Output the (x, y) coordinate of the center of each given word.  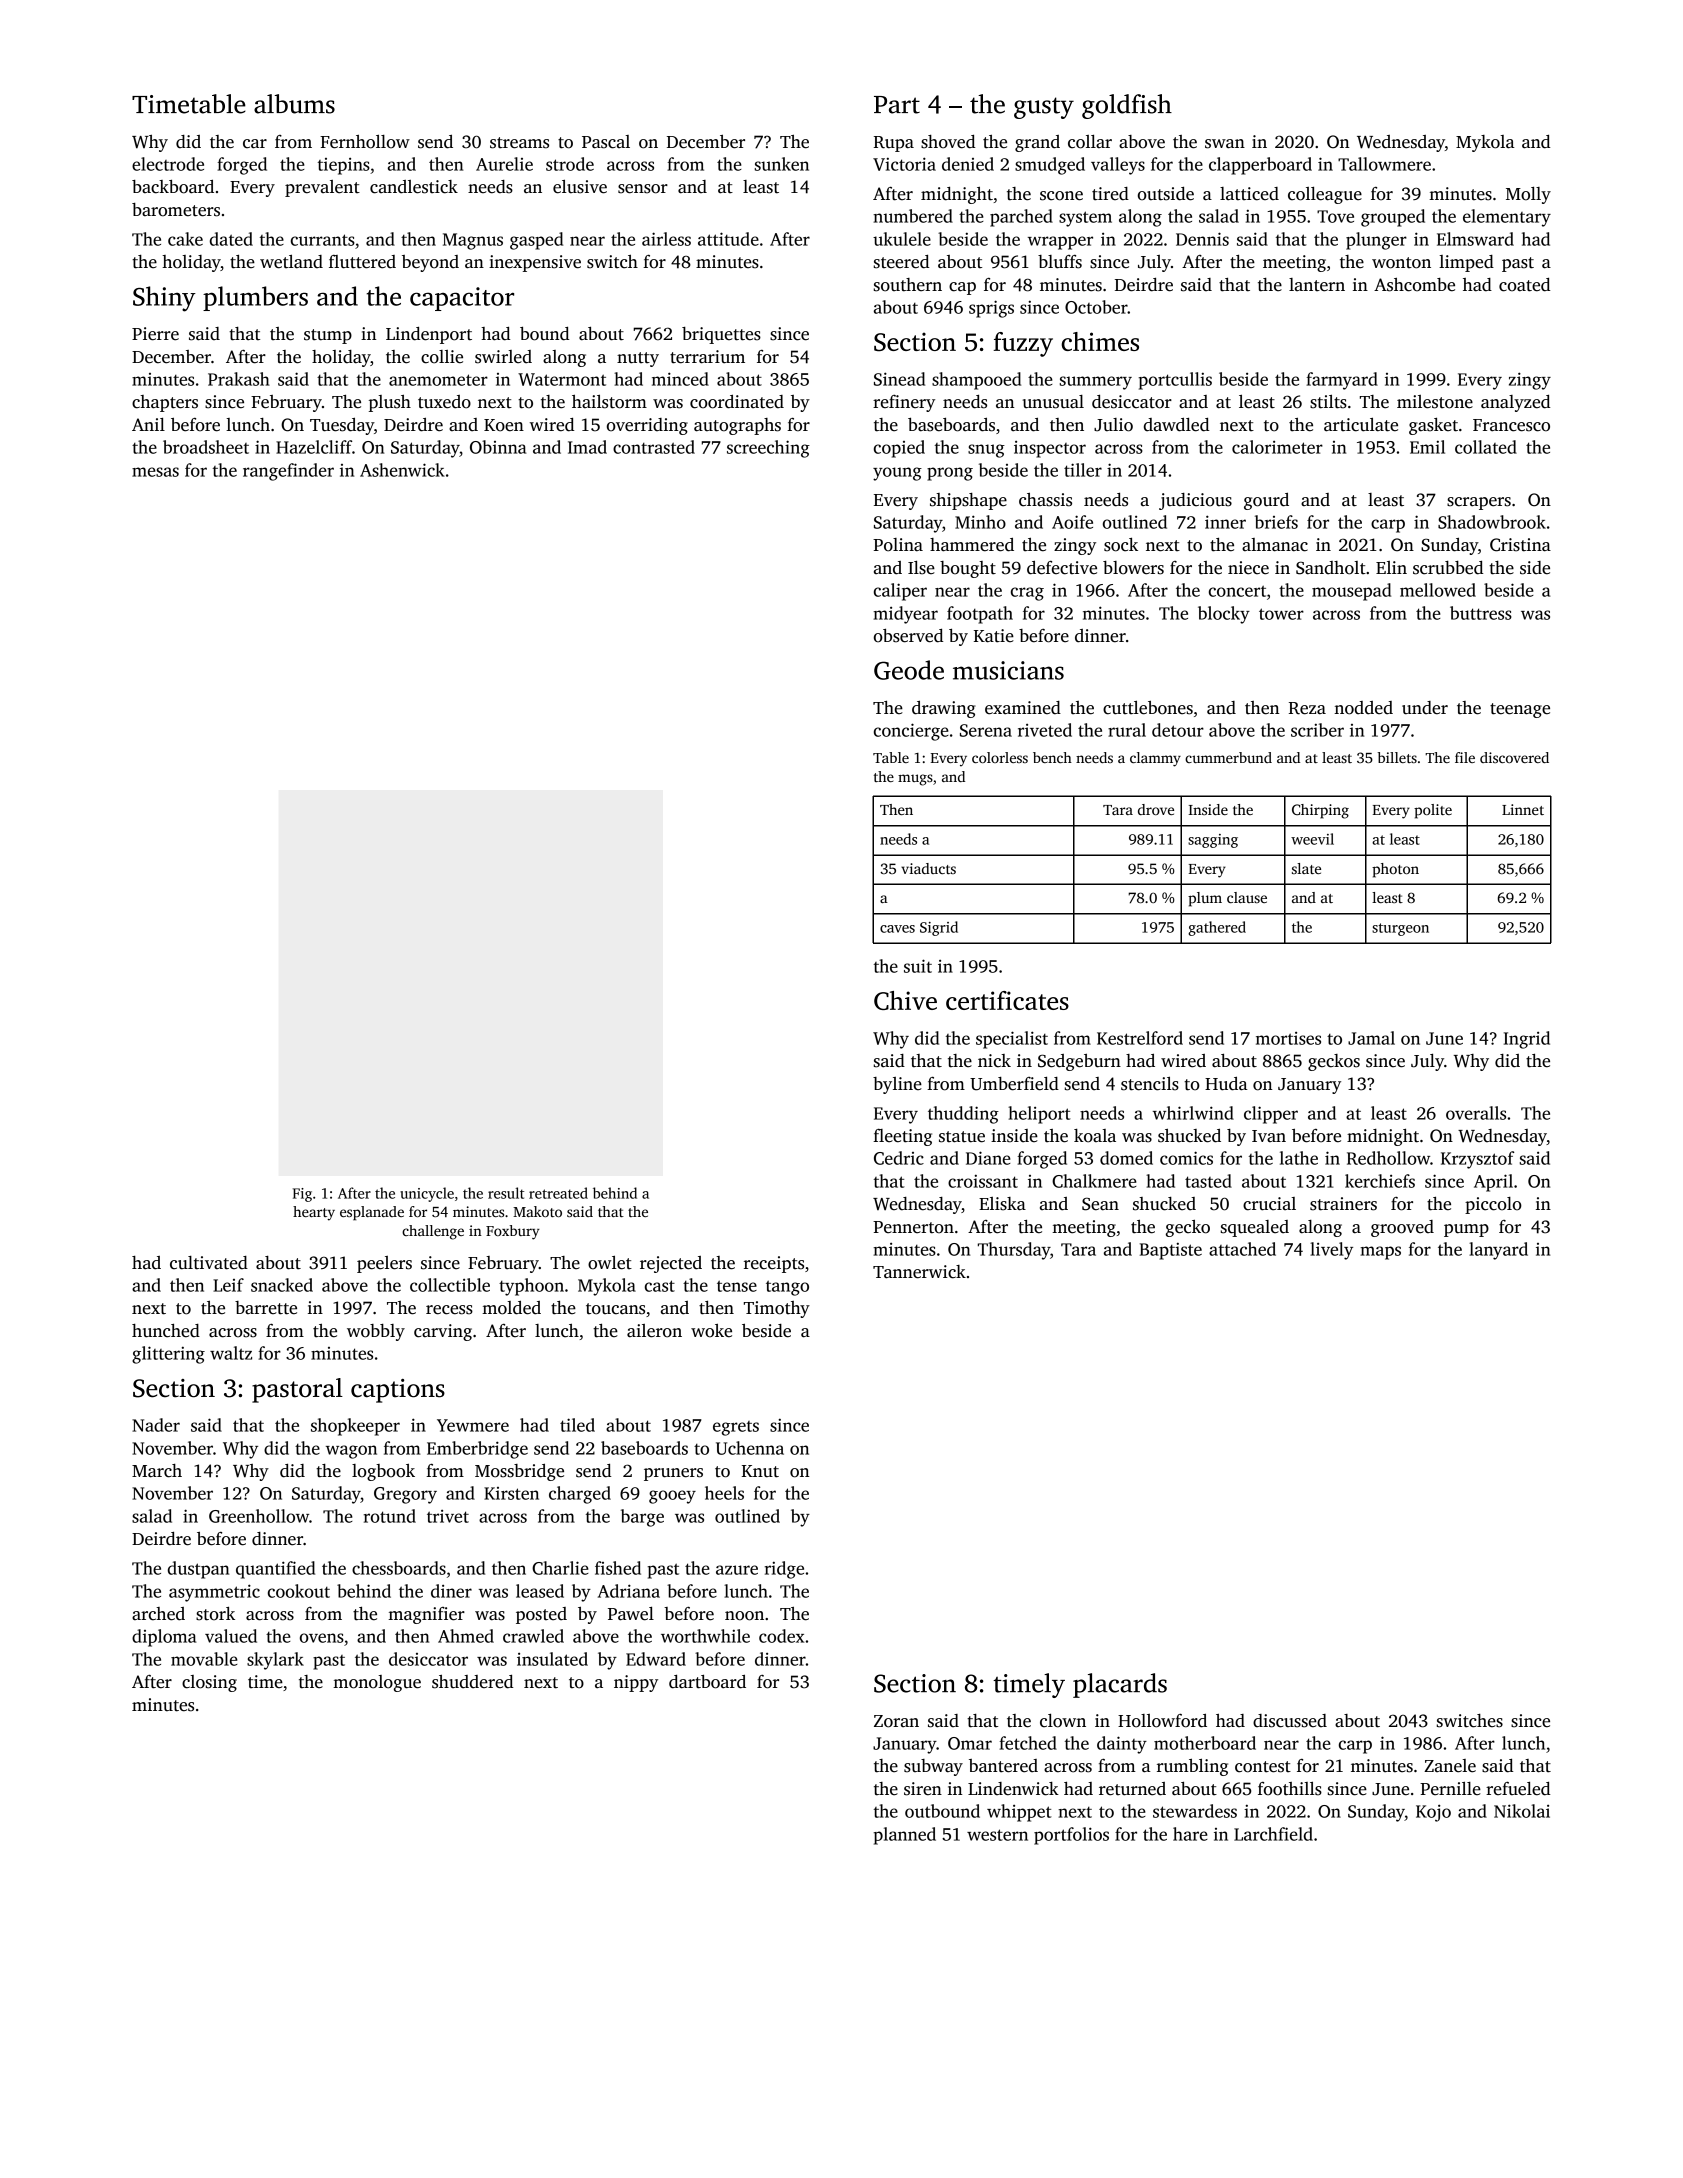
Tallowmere (1384, 164)
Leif (228, 1285)
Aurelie (504, 164)
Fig (302, 1195)
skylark (275, 1661)
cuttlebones (1148, 707)
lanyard (1498, 1251)
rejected (671, 1264)
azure (737, 1570)
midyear (905, 615)
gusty (1044, 108)
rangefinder (288, 472)
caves (897, 929)
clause (1247, 897)
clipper (1271, 1115)
